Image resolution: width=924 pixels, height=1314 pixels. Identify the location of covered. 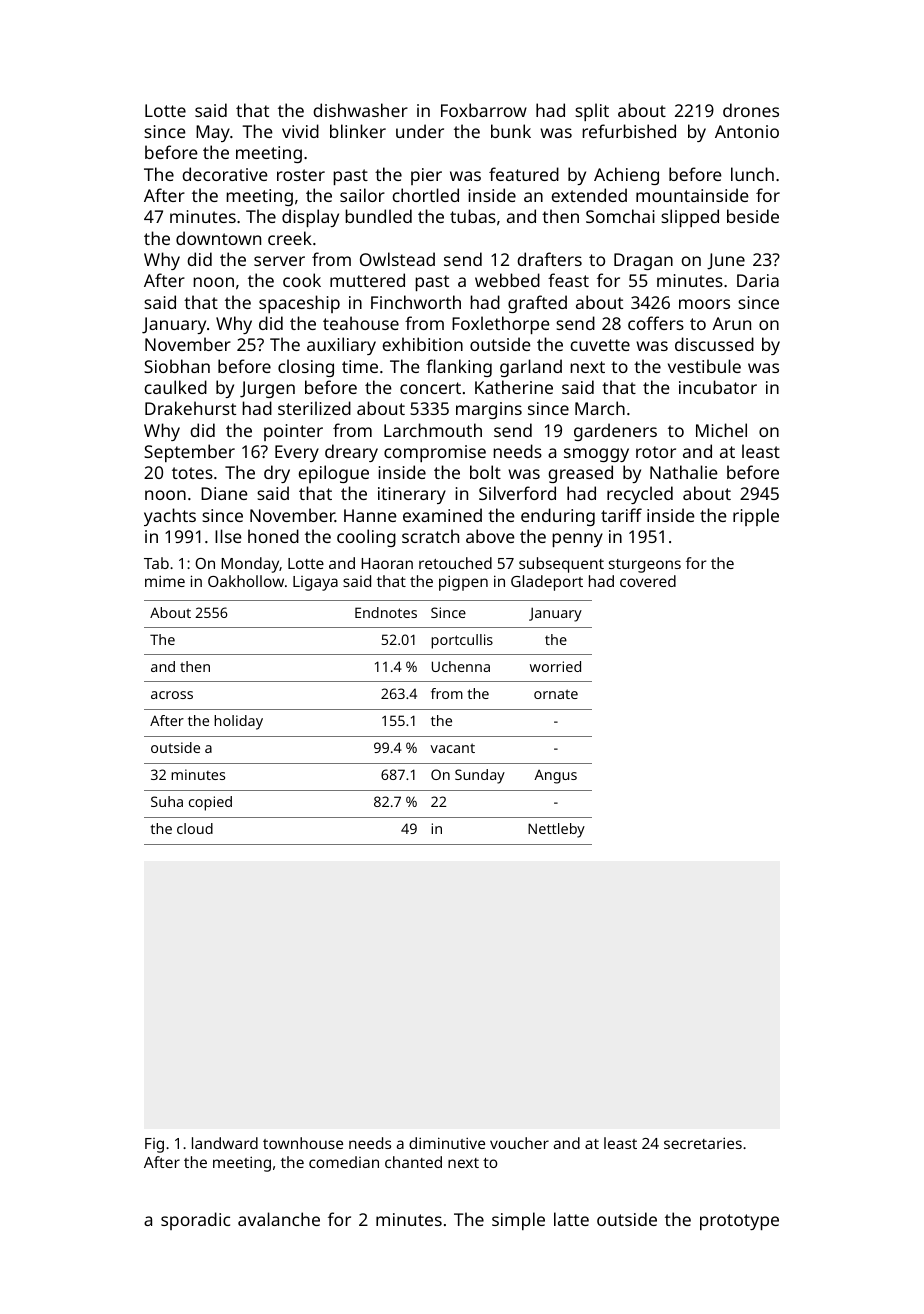
(648, 581).
